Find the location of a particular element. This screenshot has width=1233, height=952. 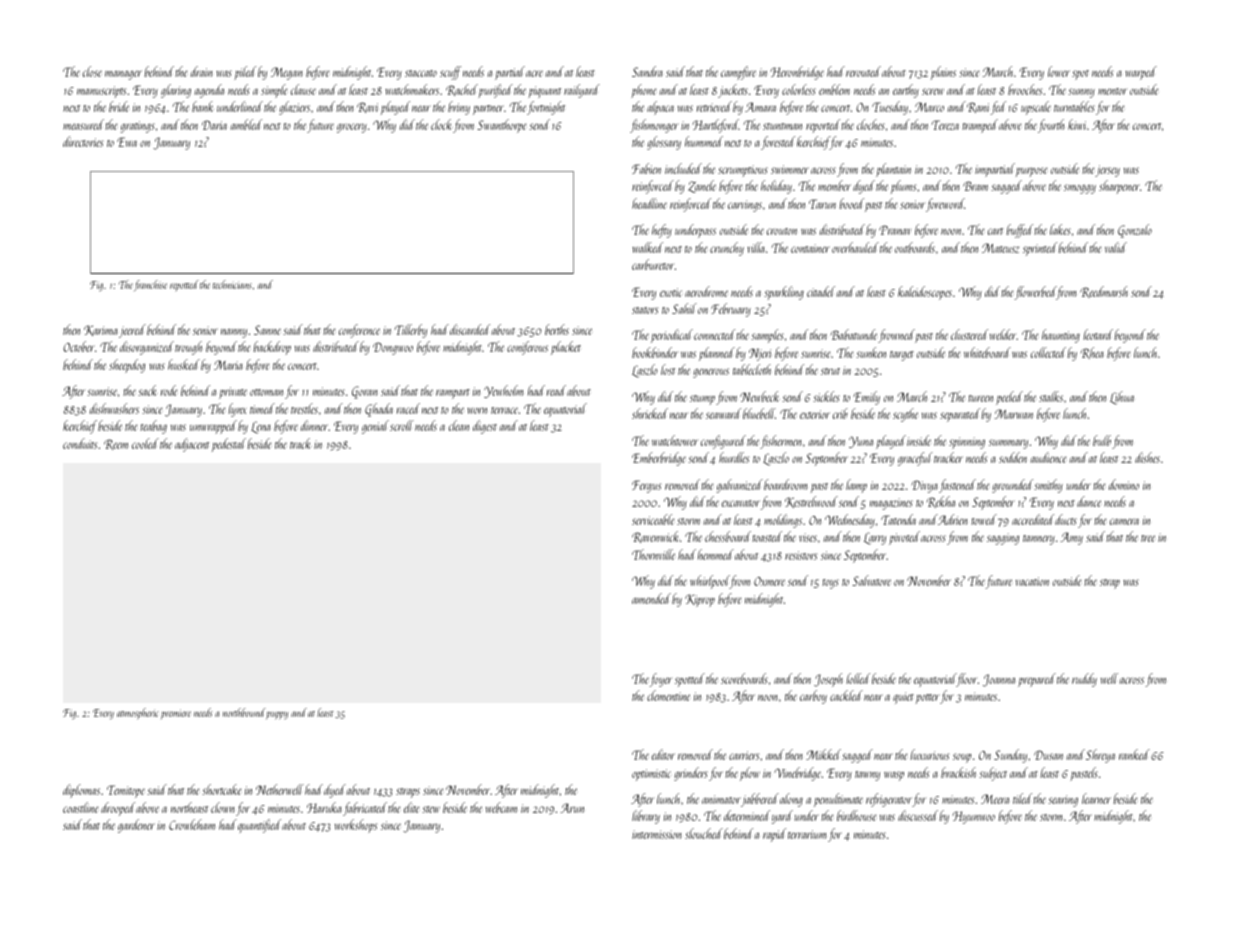

Sandra is located at coordinates (647, 71).
